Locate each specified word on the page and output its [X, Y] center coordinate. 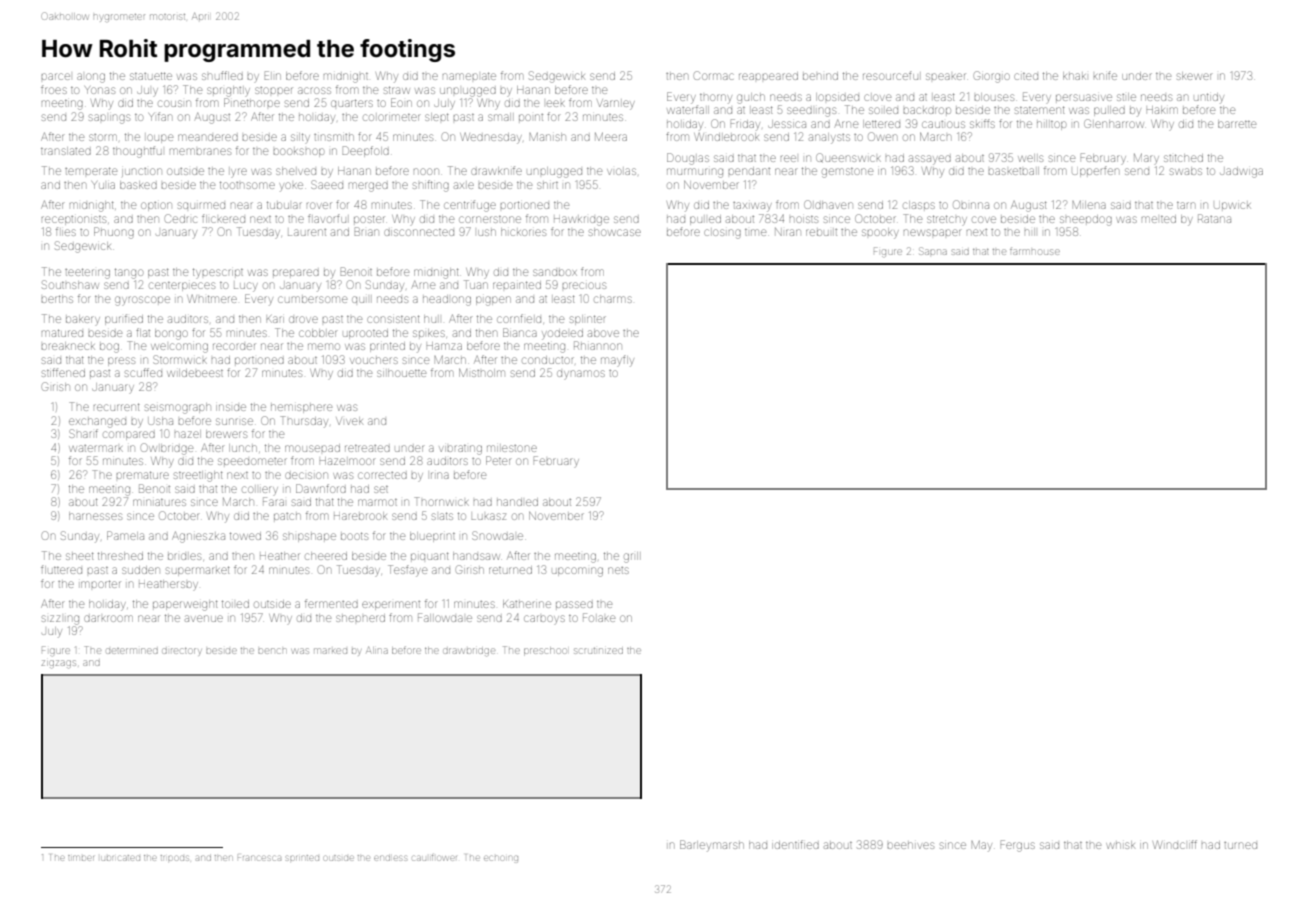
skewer [1194, 76]
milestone [512, 448]
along [91, 78]
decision [306, 475]
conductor [548, 360]
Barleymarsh [712, 846]
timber [81, 858]
